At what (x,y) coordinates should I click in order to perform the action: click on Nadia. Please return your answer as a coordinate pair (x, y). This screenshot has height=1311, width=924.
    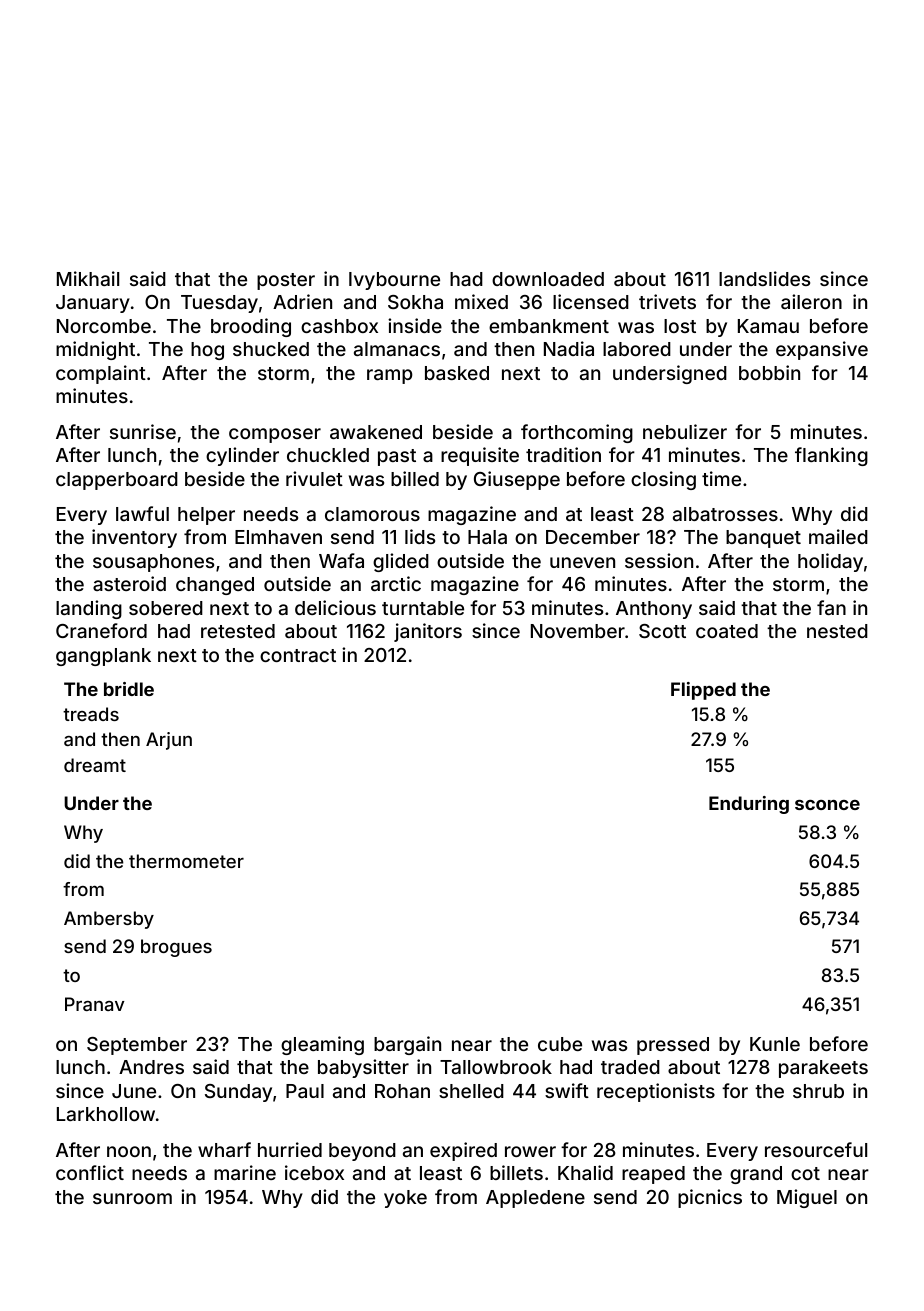
    Looking at the image, I should click on (569, 348).
